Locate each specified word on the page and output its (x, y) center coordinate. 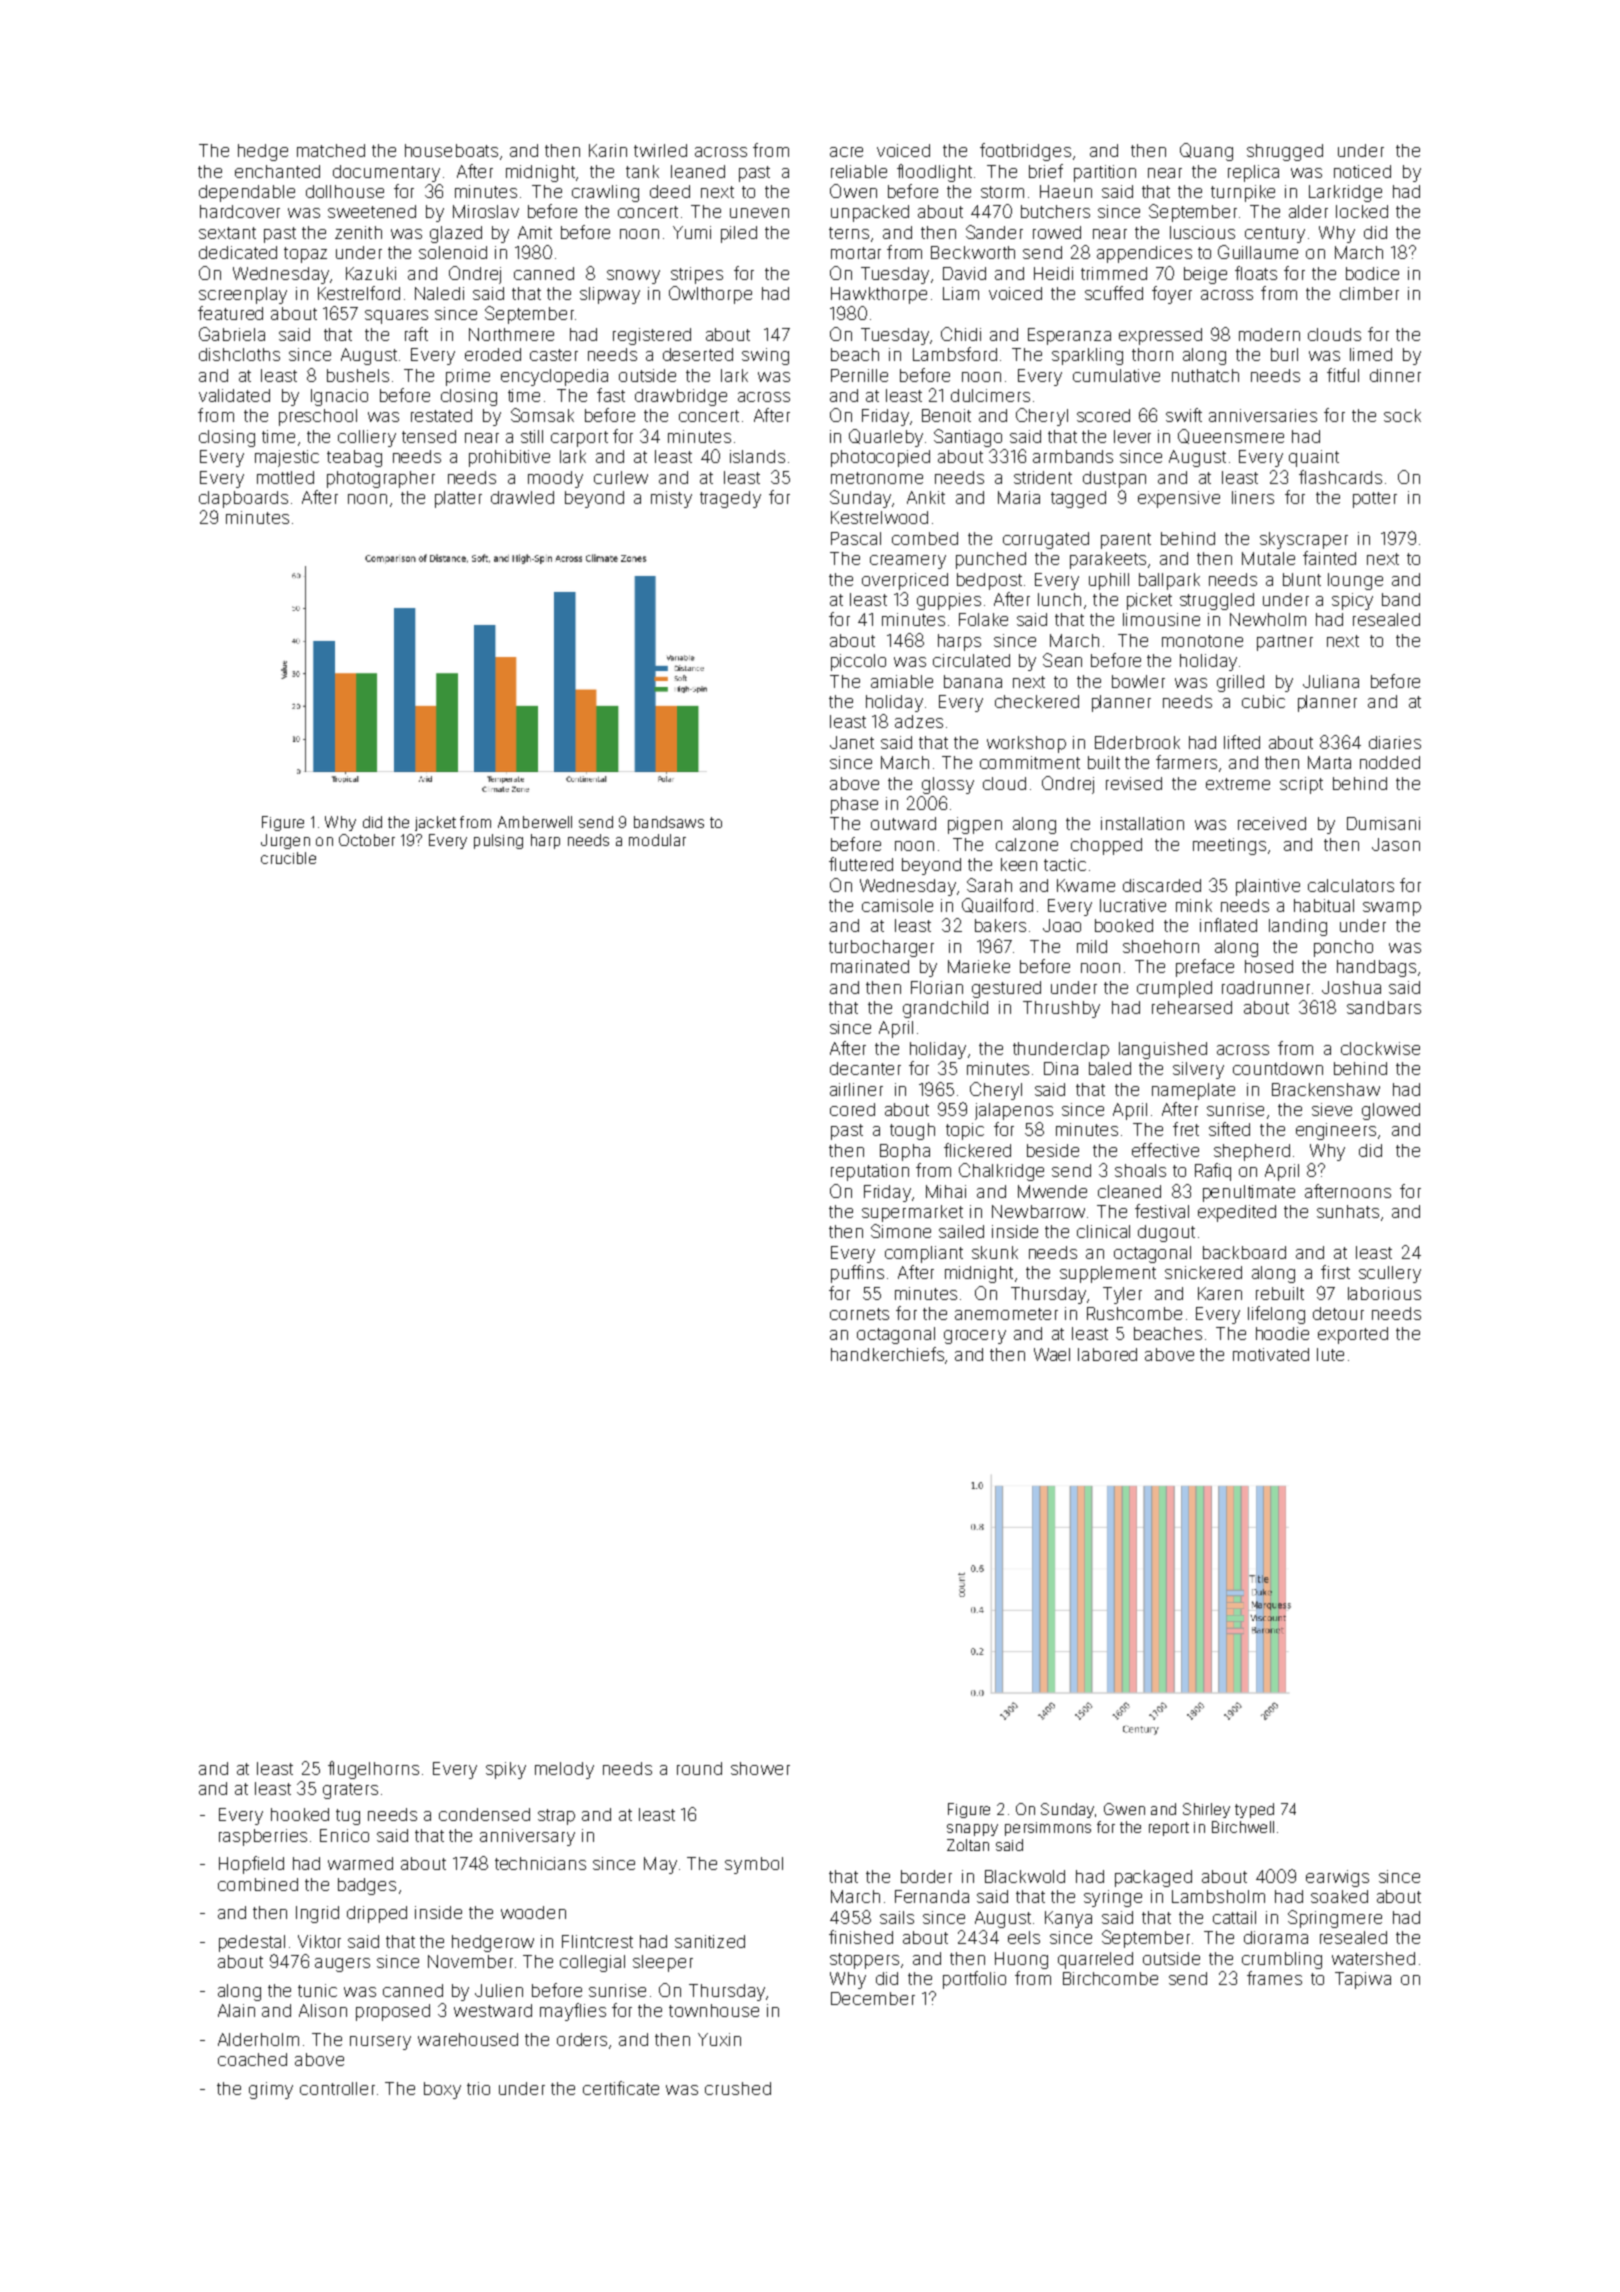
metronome (877, 478)
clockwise (1380, 1048)
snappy (972, 1830)
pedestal (252, 1943)
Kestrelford (359, 293)
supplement (1108, 1274)
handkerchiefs (887, 1354)
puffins (857, 1274)
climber (1369, 293)
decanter (865, 1068)
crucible (288, 858)
